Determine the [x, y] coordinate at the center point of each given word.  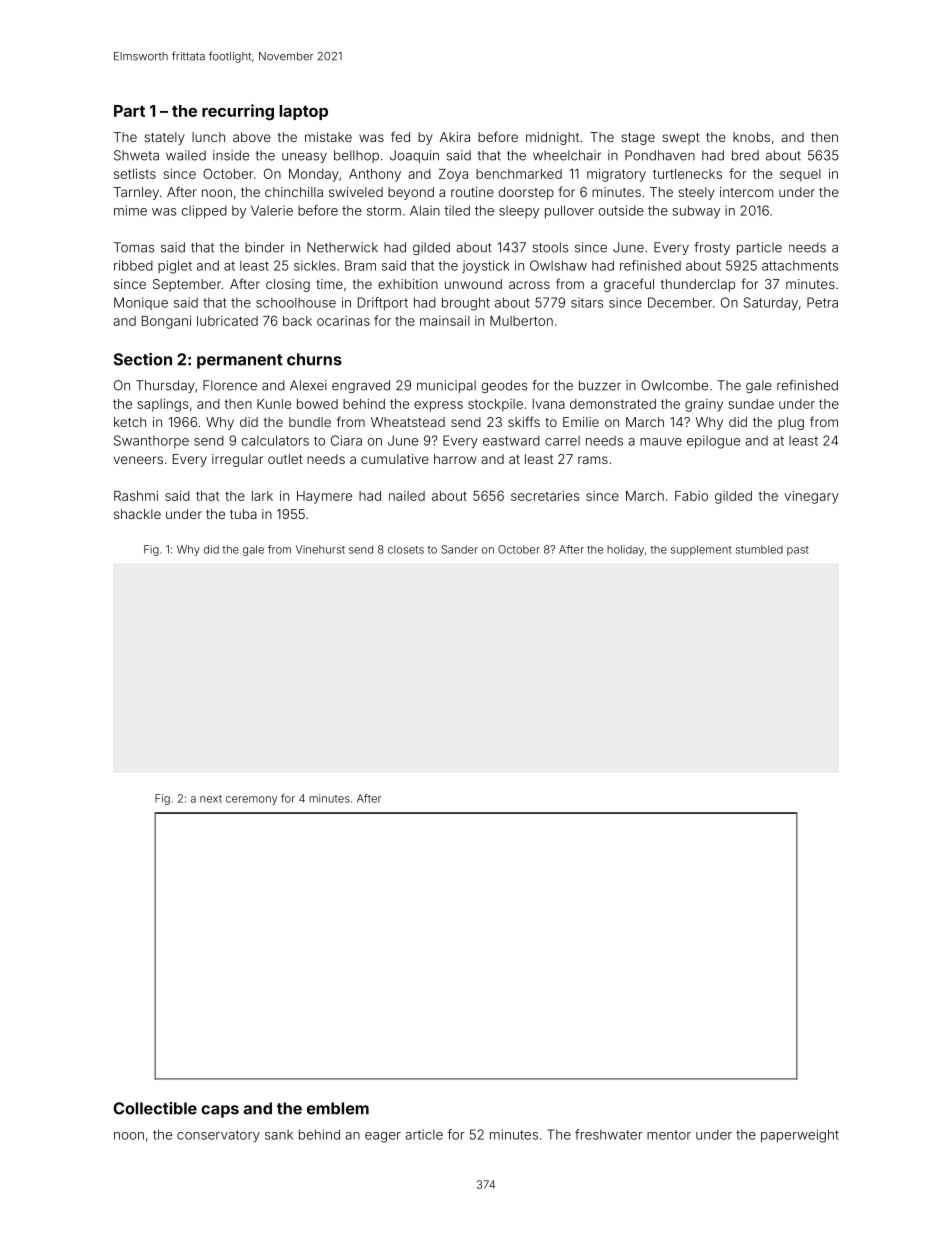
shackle [137, 514]
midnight [552, 138]
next [211, 799]
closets [406, 549]
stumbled [759, 549]
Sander [459, 549]
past [798, 551]
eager [383, 1137]
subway [696, 212]
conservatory [218, 1136]
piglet [175, 267]
